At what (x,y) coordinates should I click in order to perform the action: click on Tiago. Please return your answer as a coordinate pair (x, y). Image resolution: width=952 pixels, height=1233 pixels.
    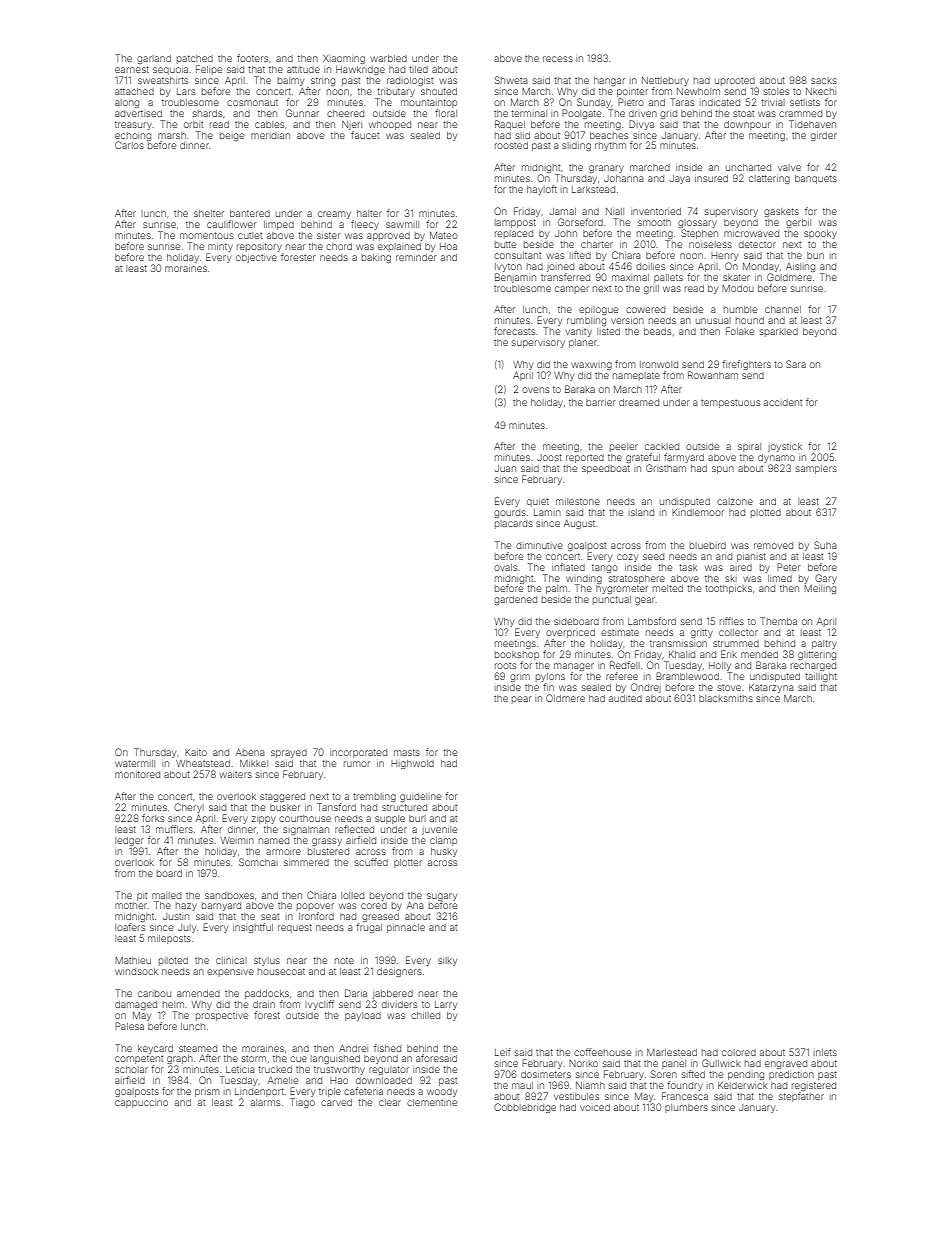
    Looking at the image, I should click on (302, 1103).
